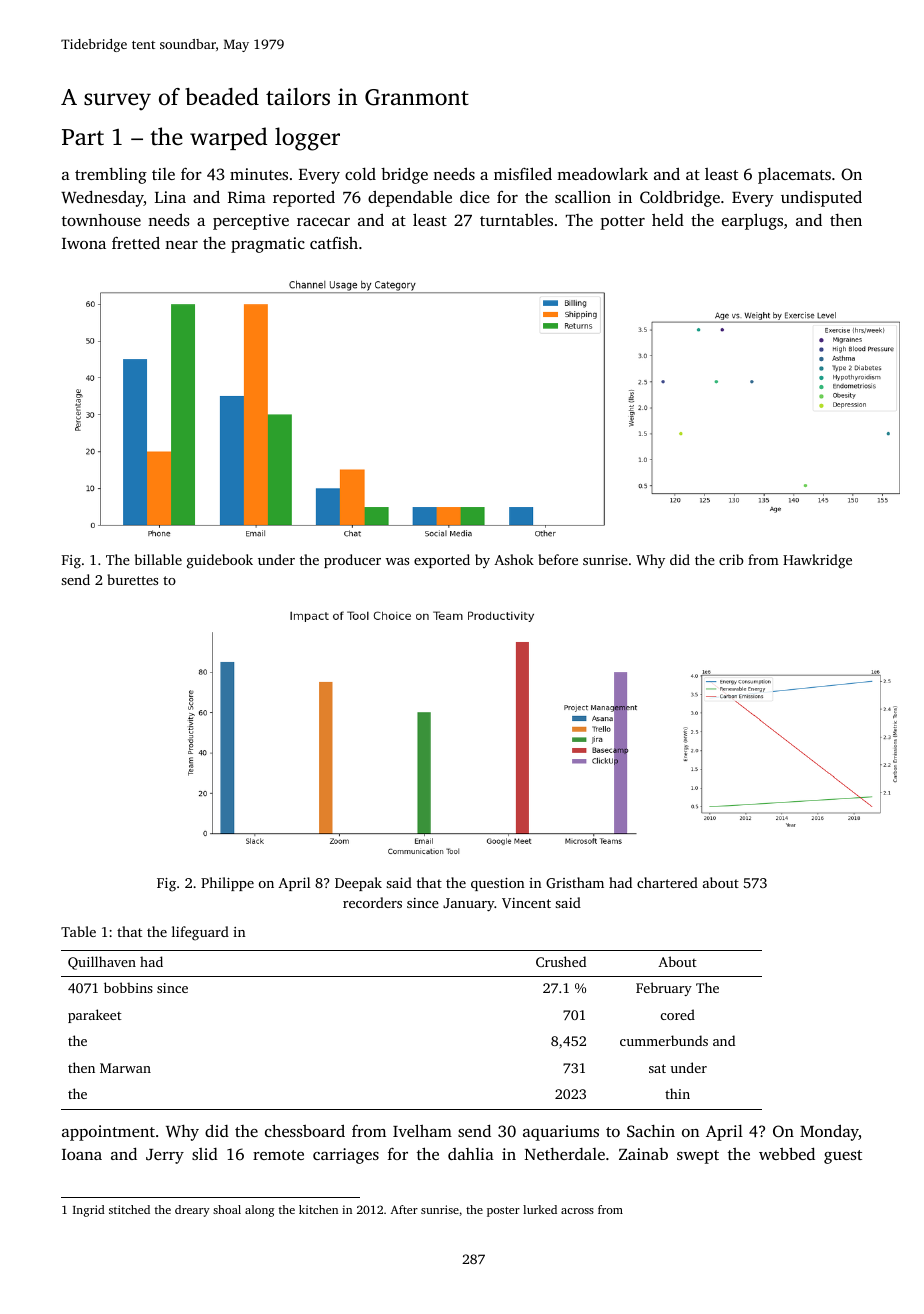  What do you see at coordinates (561, 961) in the screenshot?
I see `Crushed` at bounding box center [561, 961].
